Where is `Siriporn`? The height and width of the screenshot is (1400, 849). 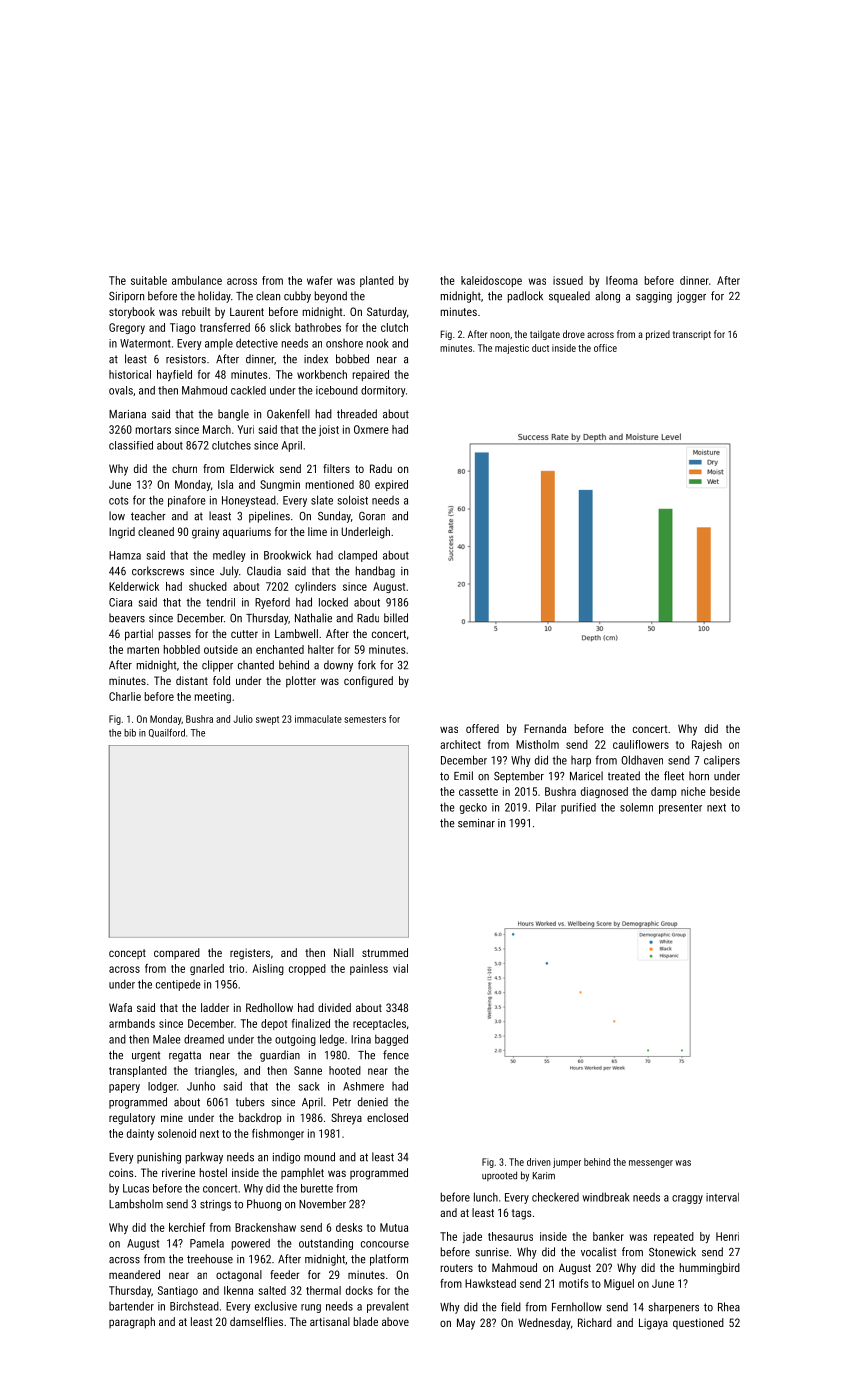 Siriporn is located at coordinates (126, 297).
